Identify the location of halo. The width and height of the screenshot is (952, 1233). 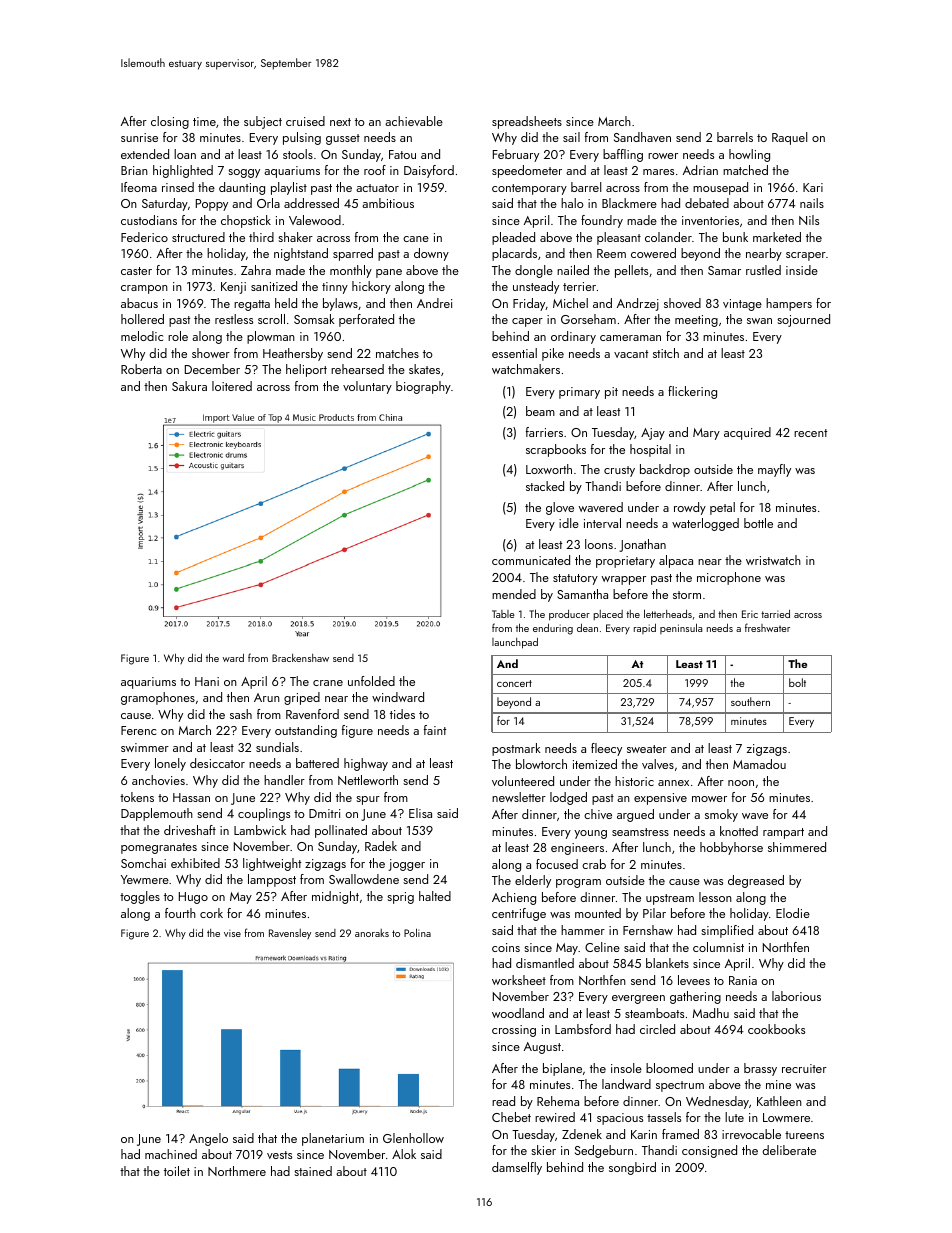
(572, 203).
